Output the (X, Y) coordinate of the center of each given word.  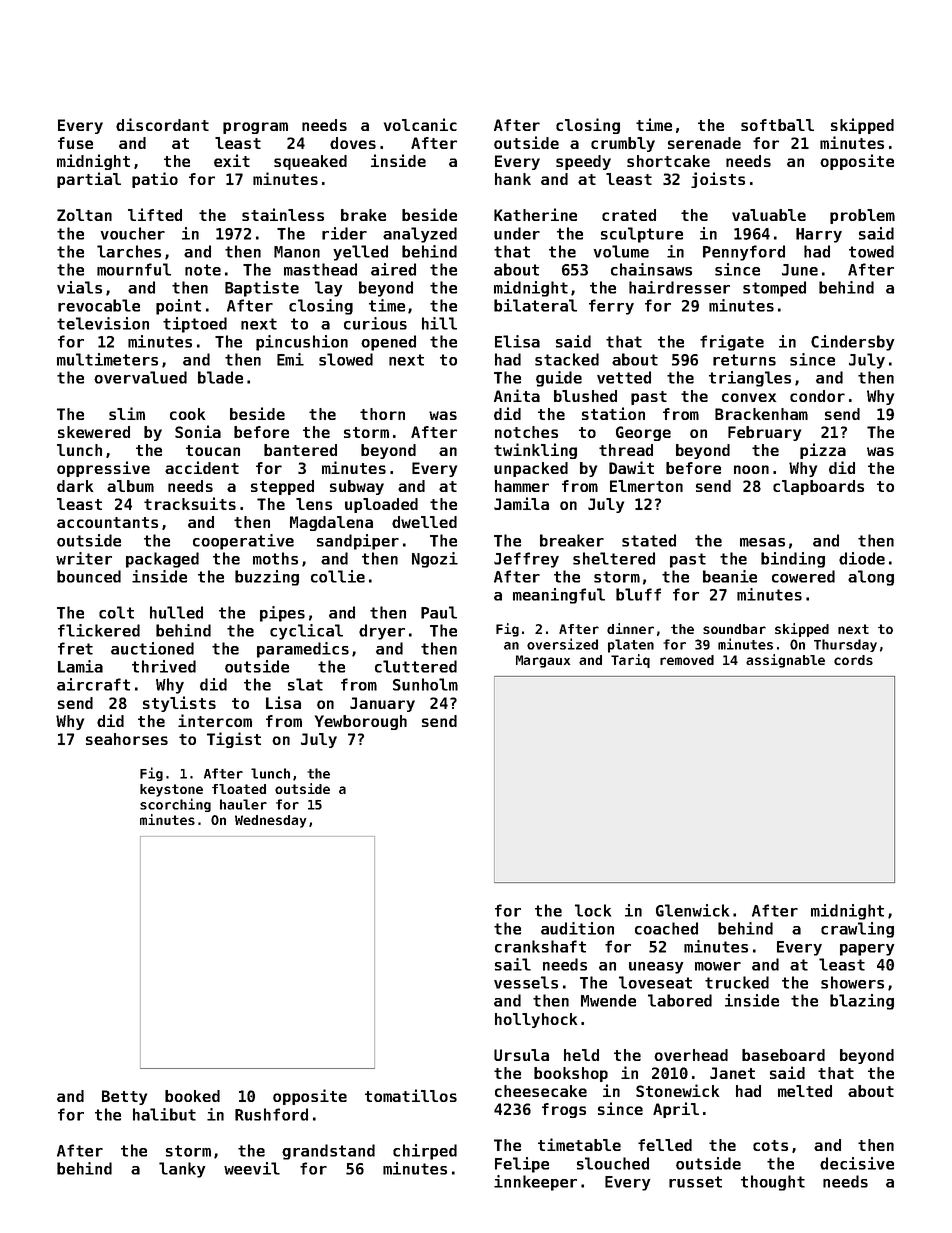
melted (805, 1091)
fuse (75, 143)
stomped (774, 289)
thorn (382, 414)
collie (338, 576)
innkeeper (535, 1183)
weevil (252, 1168)
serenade (704, 143)
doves (353, 143)
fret (75, 648)
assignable (785, 661)
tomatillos (411, 1095)
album (130, 486)
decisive (857, 1163)
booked (192, 1096)
